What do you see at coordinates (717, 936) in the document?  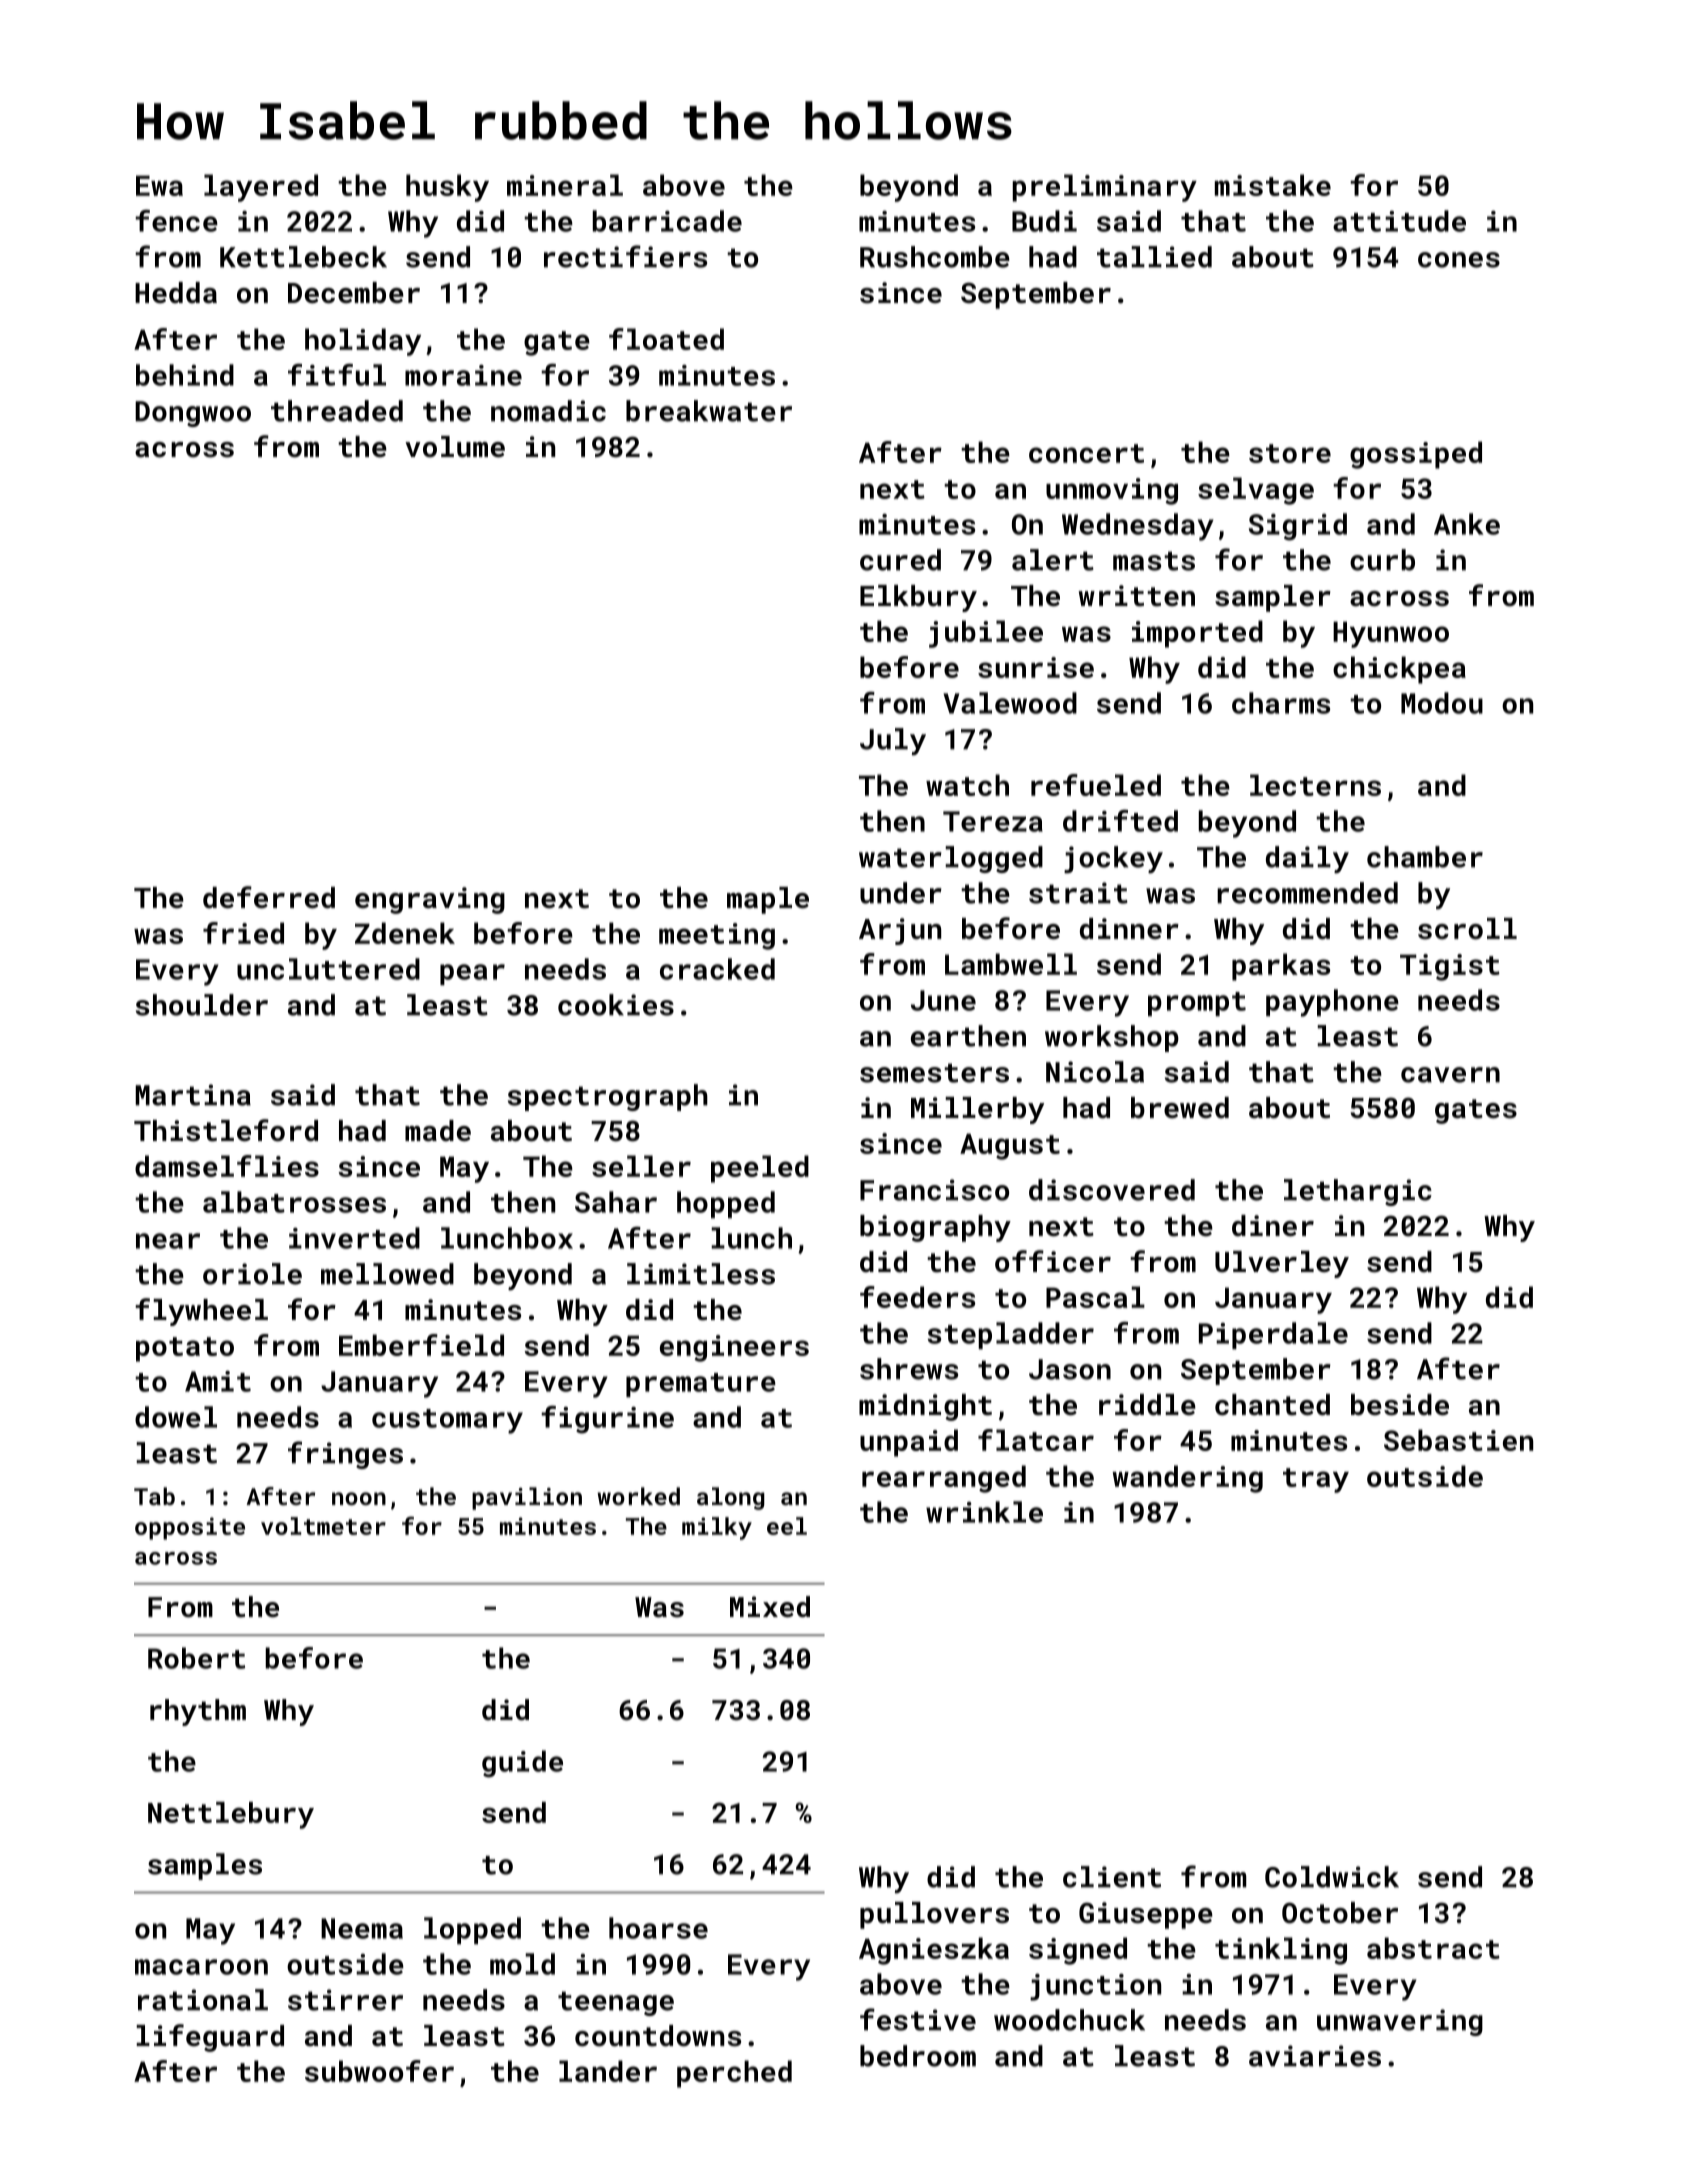 I see `meeting` at bounding box center [717, 936].
